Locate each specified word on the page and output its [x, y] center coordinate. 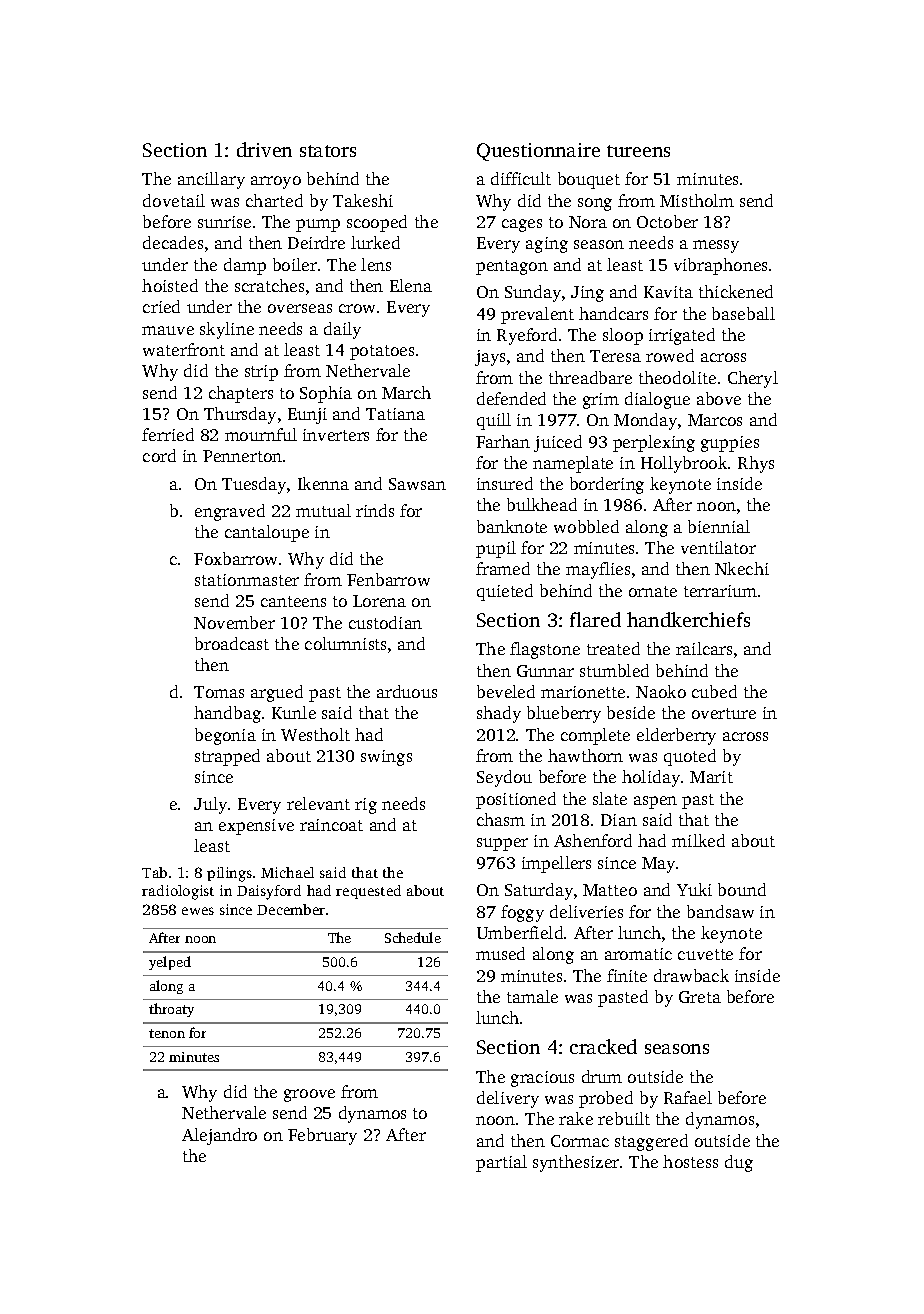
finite [627, 975]
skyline [227, 330]
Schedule [413, 937]
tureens [638, 151]
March [406, 392]
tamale [532, 996]
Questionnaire [538, 152]
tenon [167, 1033]
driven [264, 149]
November [234, 622]
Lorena [379, 601]
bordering [607, 485]
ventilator [718, 547]
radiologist [178, 892]
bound [742, 889]
